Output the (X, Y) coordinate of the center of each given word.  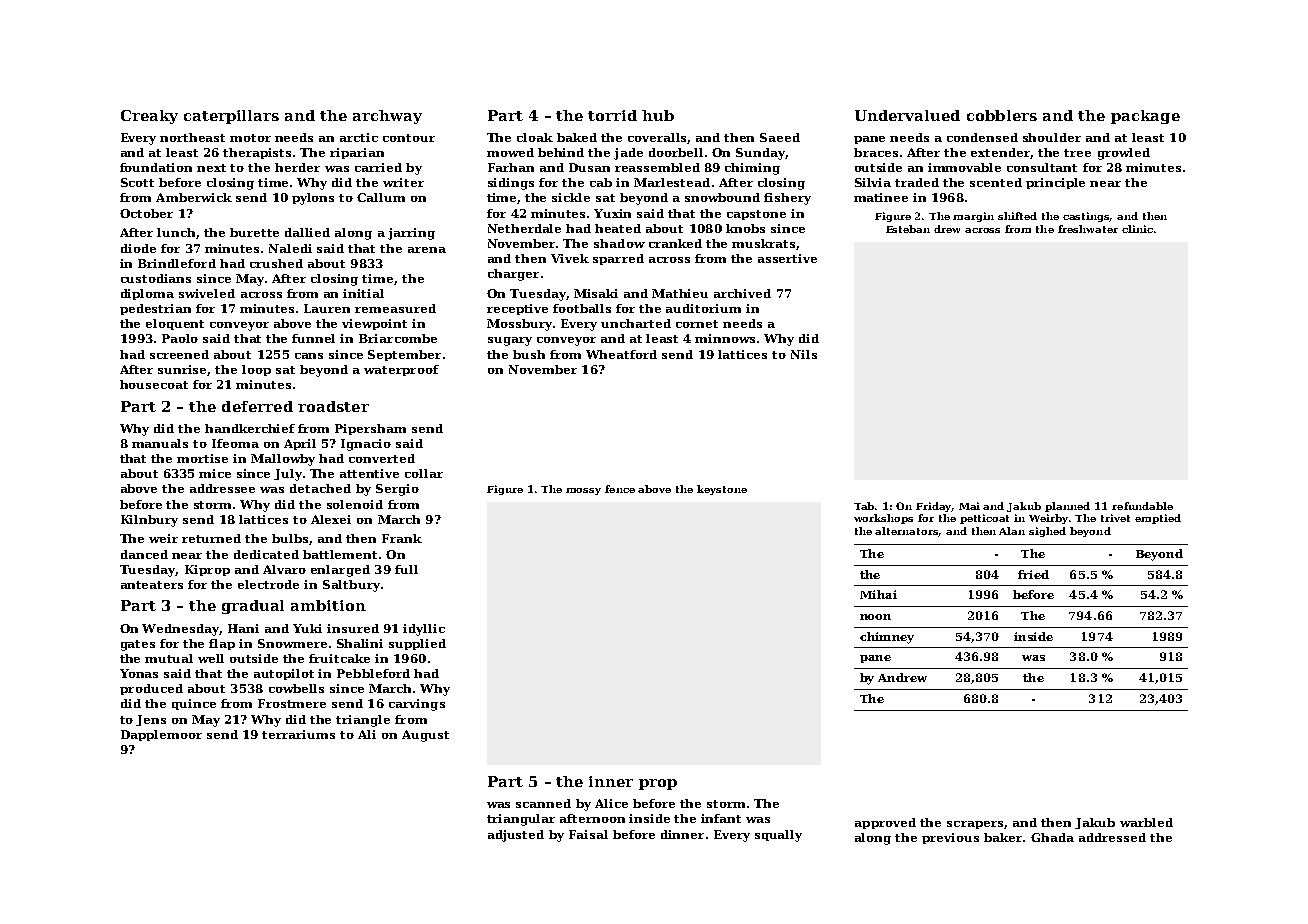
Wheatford (621, 354)
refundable (1142, 506)
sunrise (183, 370)
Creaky (149, 117)
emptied (1158, 519)
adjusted (516, 836)
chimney (887, 638)
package (1145, 117)
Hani (243, 628)
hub (658, 115)
